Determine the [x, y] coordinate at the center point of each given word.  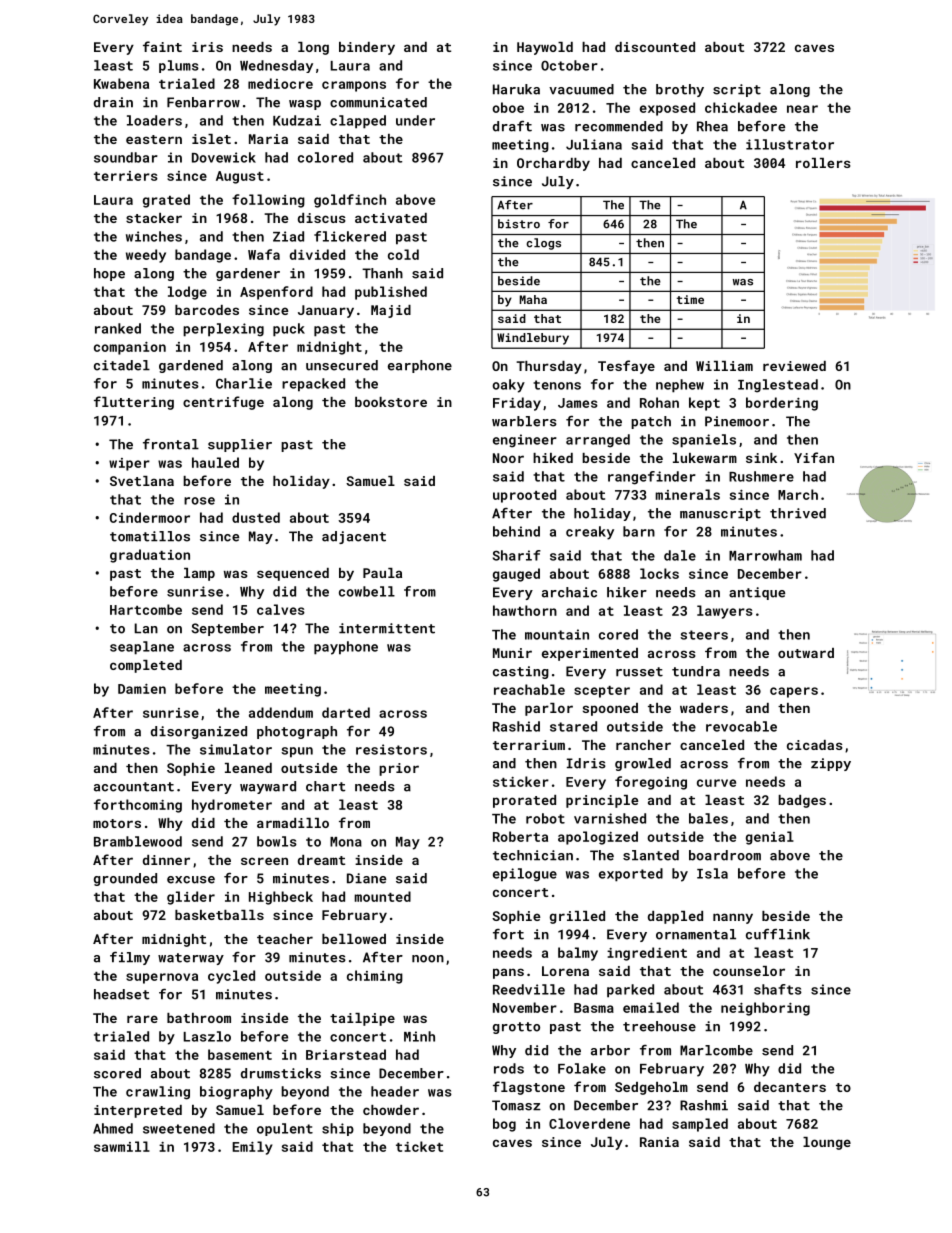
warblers [524, 421]
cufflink [778, 934]
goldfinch [350, 201]
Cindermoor [150, 517]
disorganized [199, 732]
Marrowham [765, 555]
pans [508, 973]
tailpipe [362, 1019]
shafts [778, 989]
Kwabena [121, 83]
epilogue [525, 875]
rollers [823, 163]
